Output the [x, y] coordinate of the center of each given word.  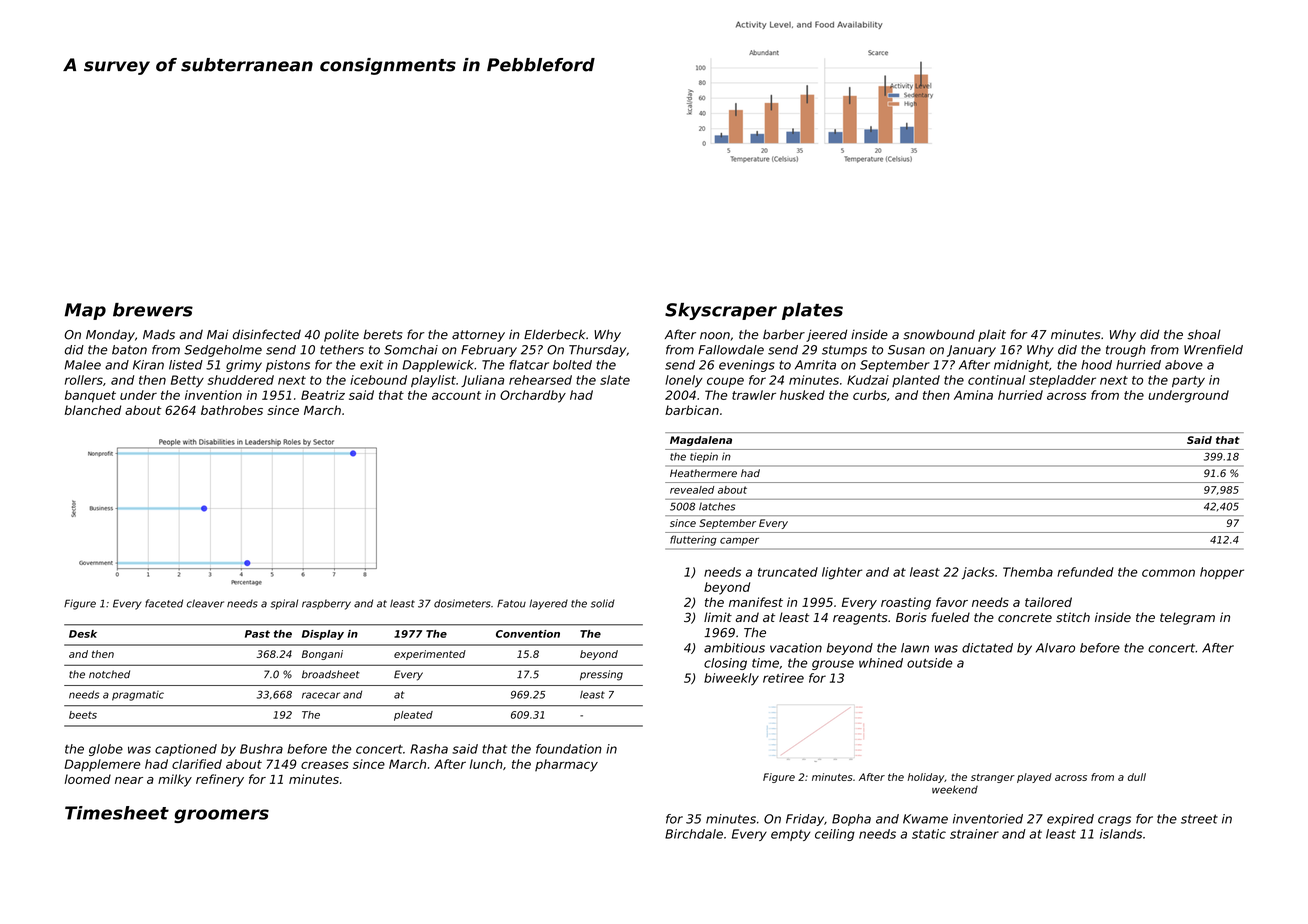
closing [725, 664]
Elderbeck [555, 334]
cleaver [205, 603]
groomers [221, 816]
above [1184, 365]
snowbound [939, 334]
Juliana [482, 381]
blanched [93, 410]
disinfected [267, 334]
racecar [321, 695]
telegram [1187, 618]
